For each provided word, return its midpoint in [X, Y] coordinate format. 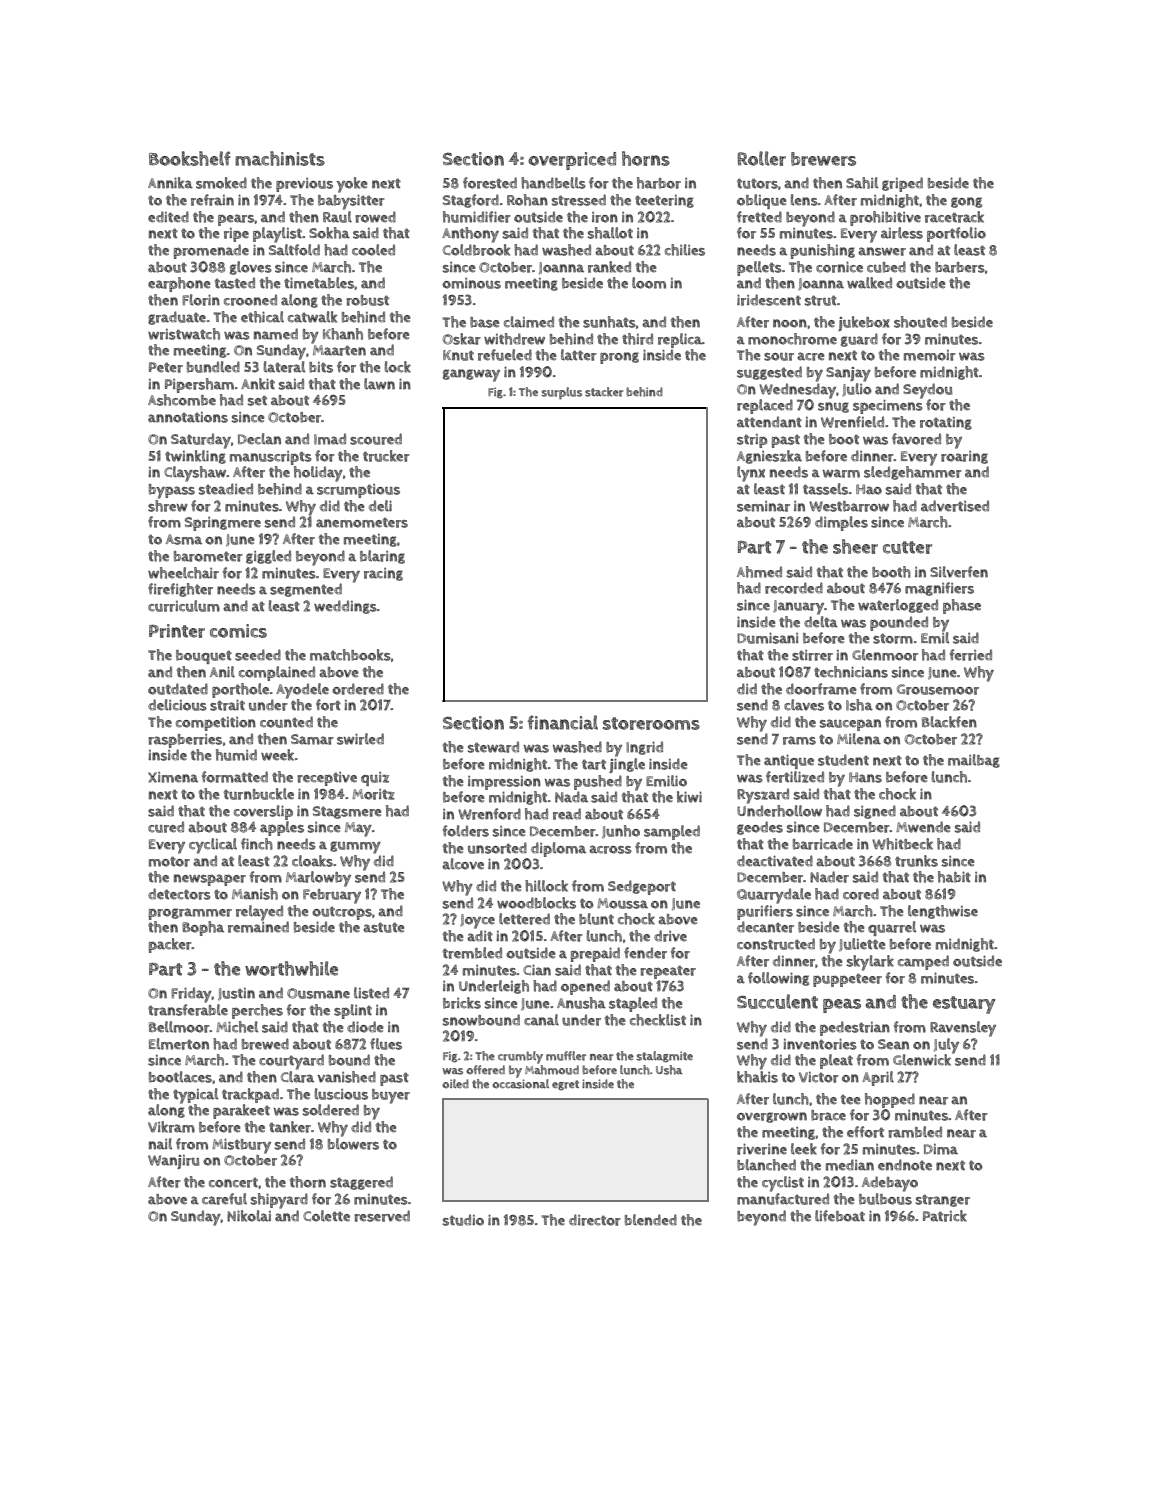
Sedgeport [642, 887]
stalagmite [664, 1057]
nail [160, 1144]
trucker [386, 456]
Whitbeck [902, 844]
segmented [306, 590]
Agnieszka [769, 457]
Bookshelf [190, 158]
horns [646, 158]
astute [384, 927]
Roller [762, 158]
